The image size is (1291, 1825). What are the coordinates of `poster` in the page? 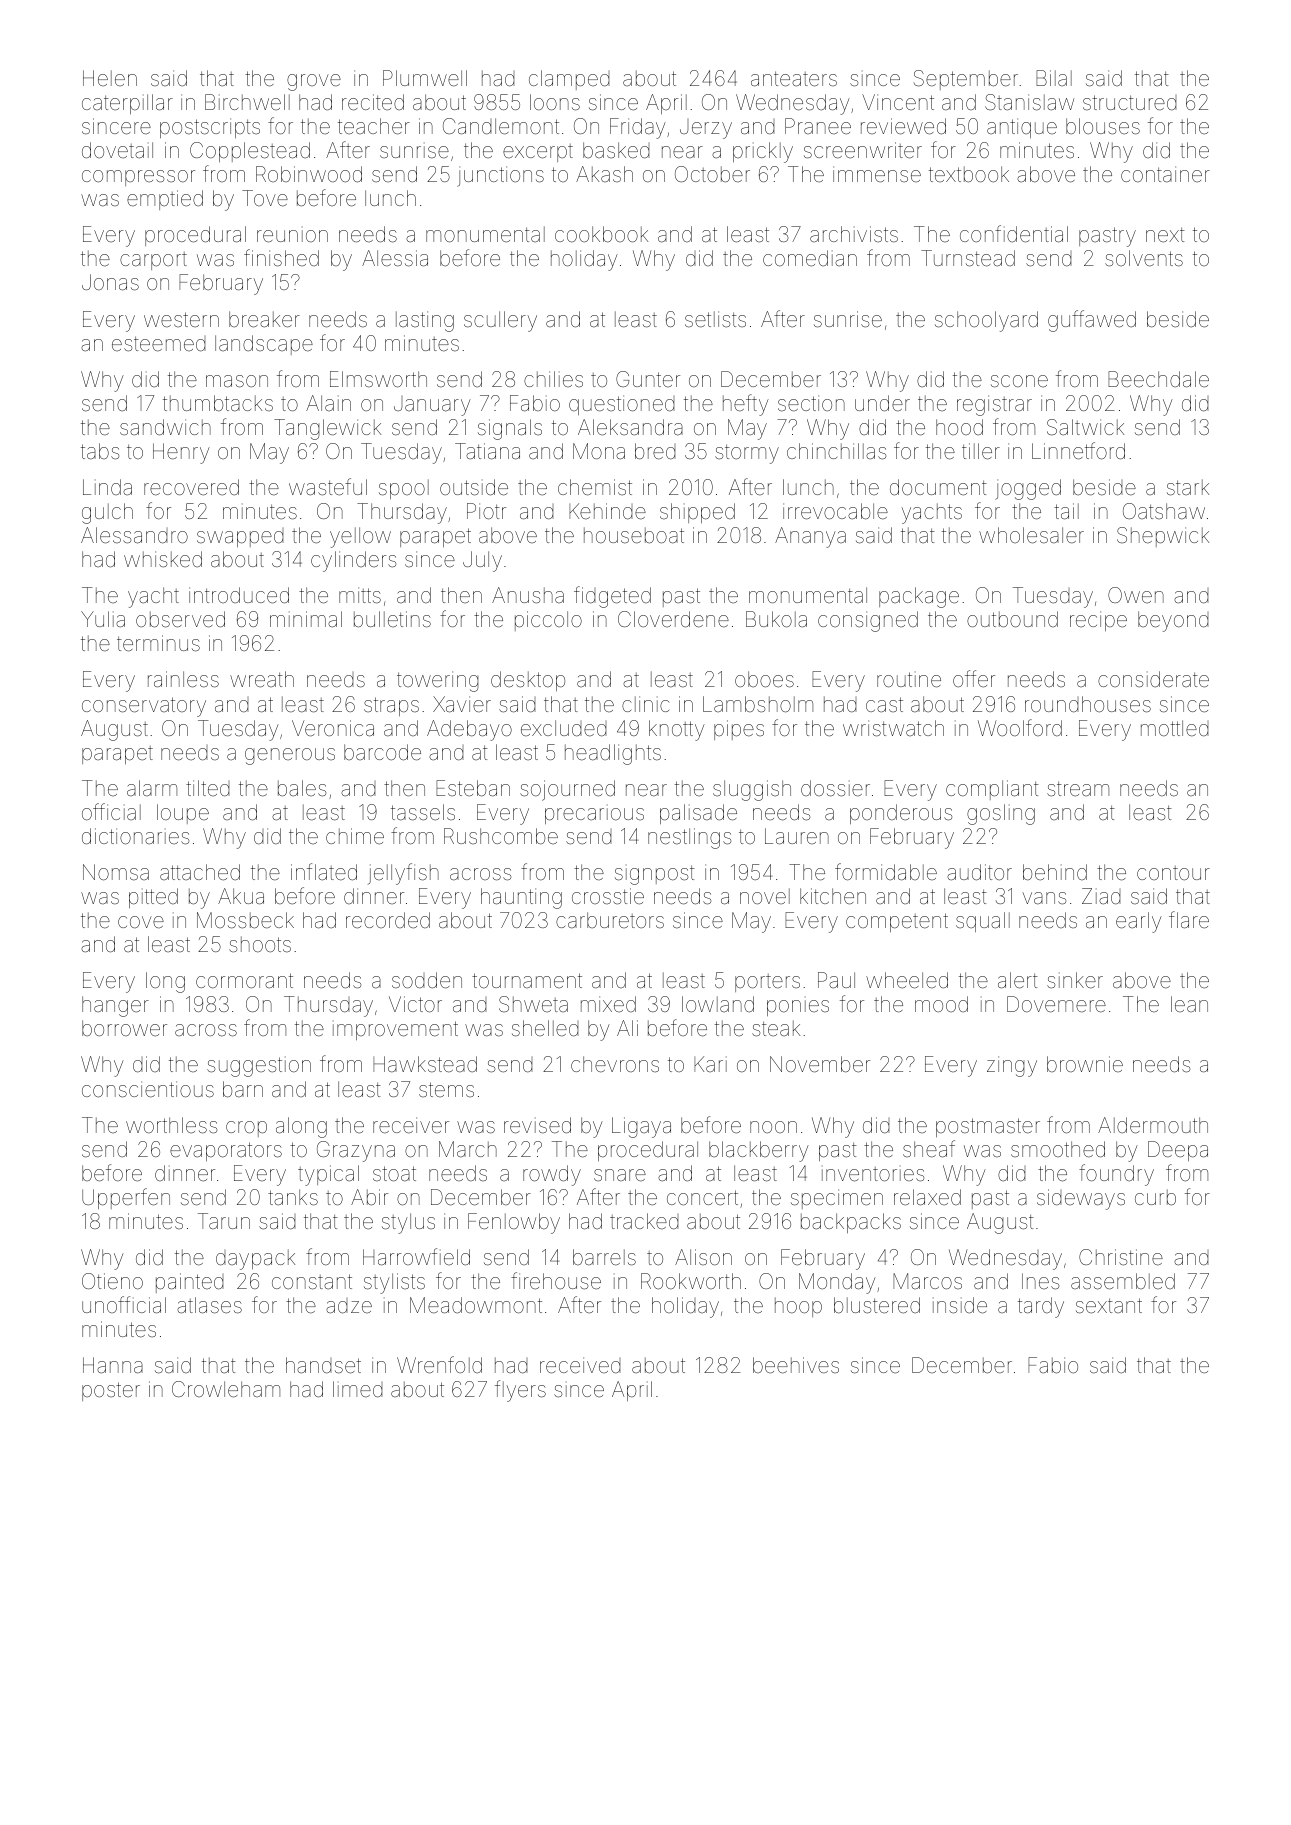 It's located at (111, 1391).
